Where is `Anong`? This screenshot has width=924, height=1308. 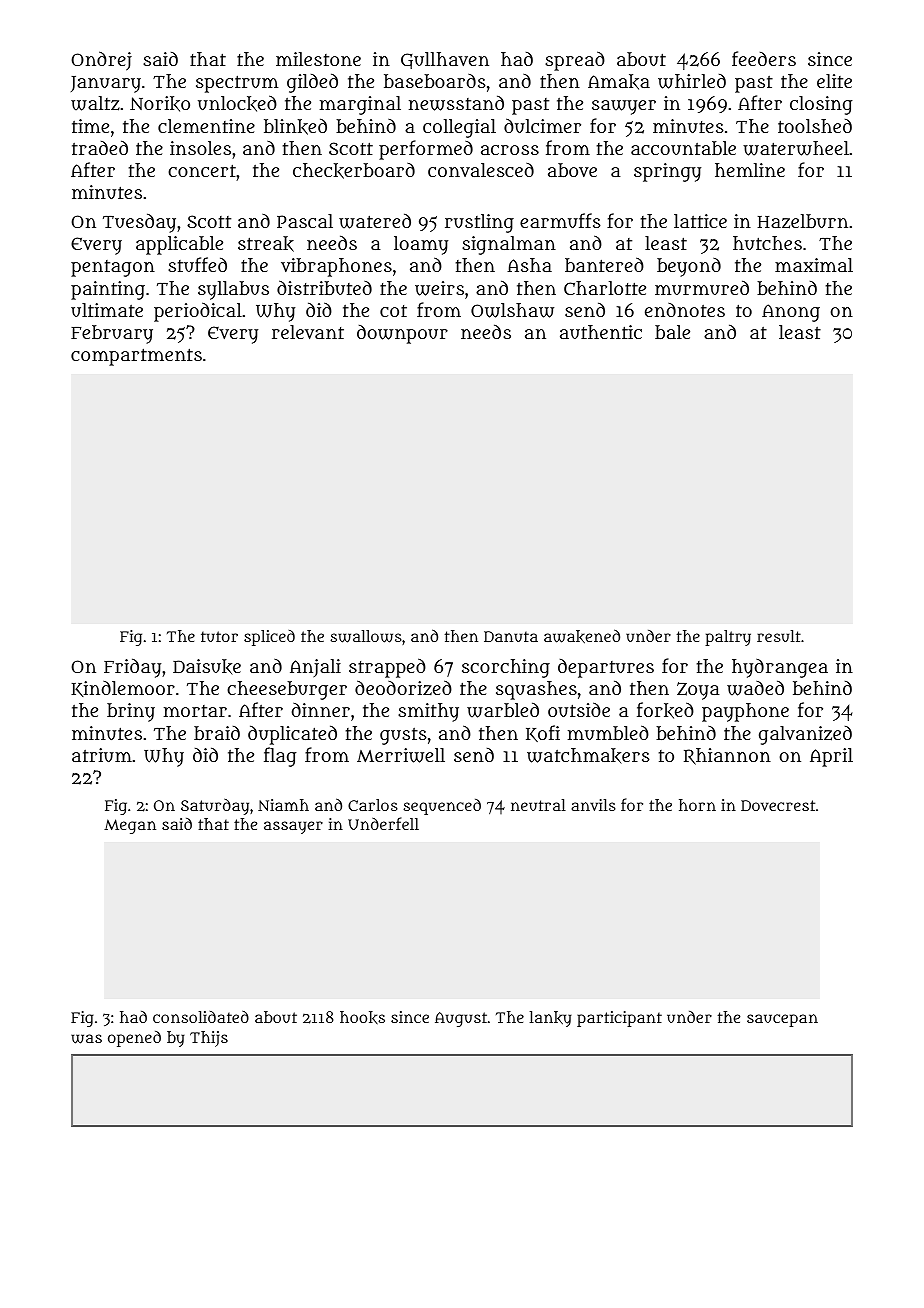 Anong is located at coordinates (791, 313).
